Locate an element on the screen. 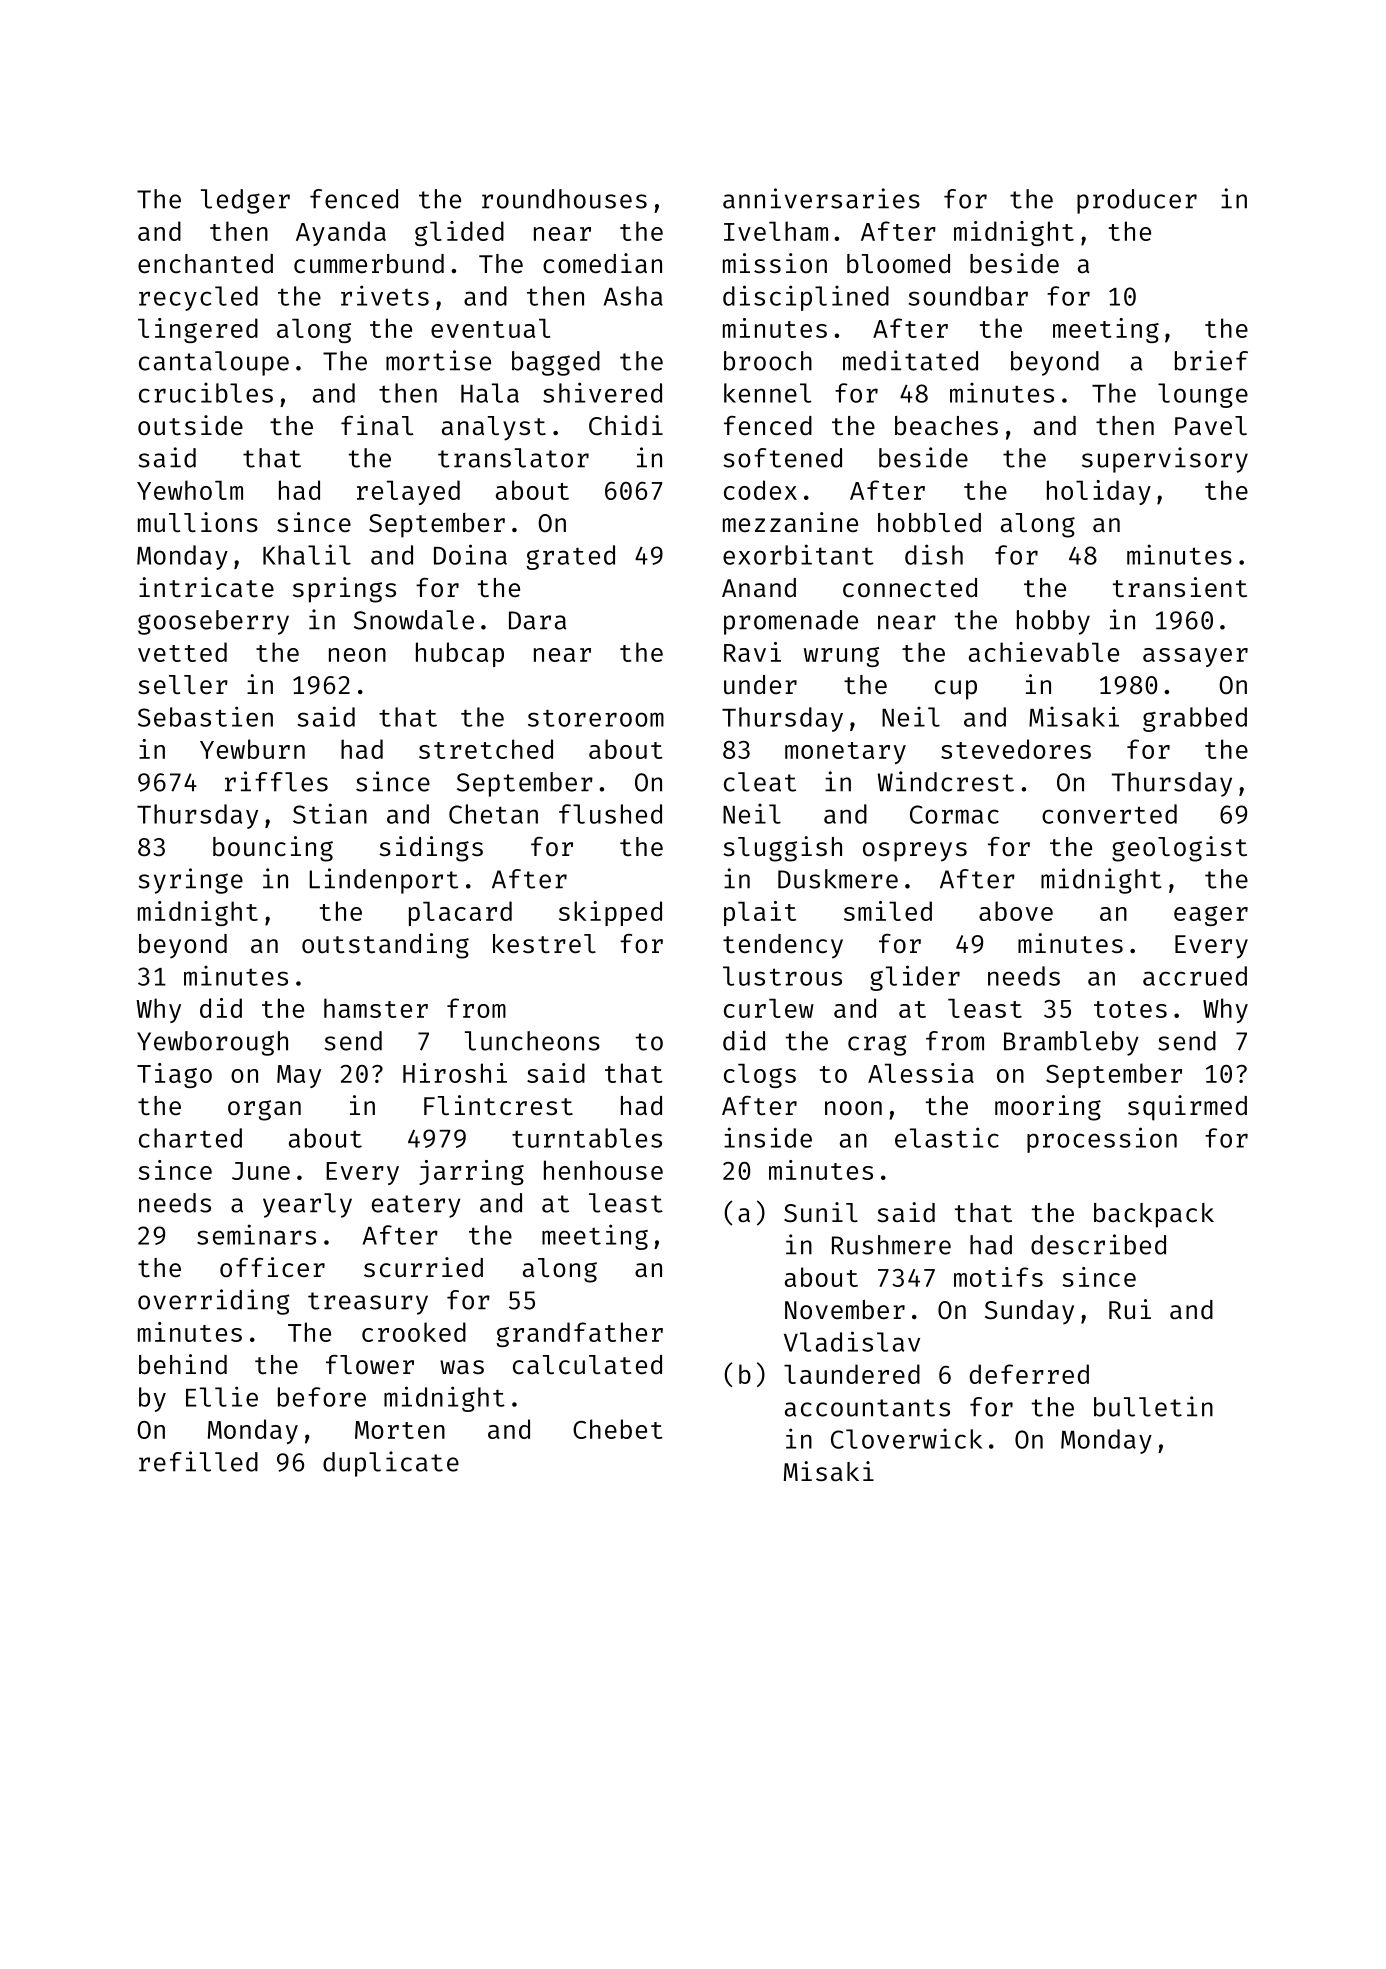 The height and width of the screenshot is (1969, 1386). ledger is located at coordinates (245, 201).
